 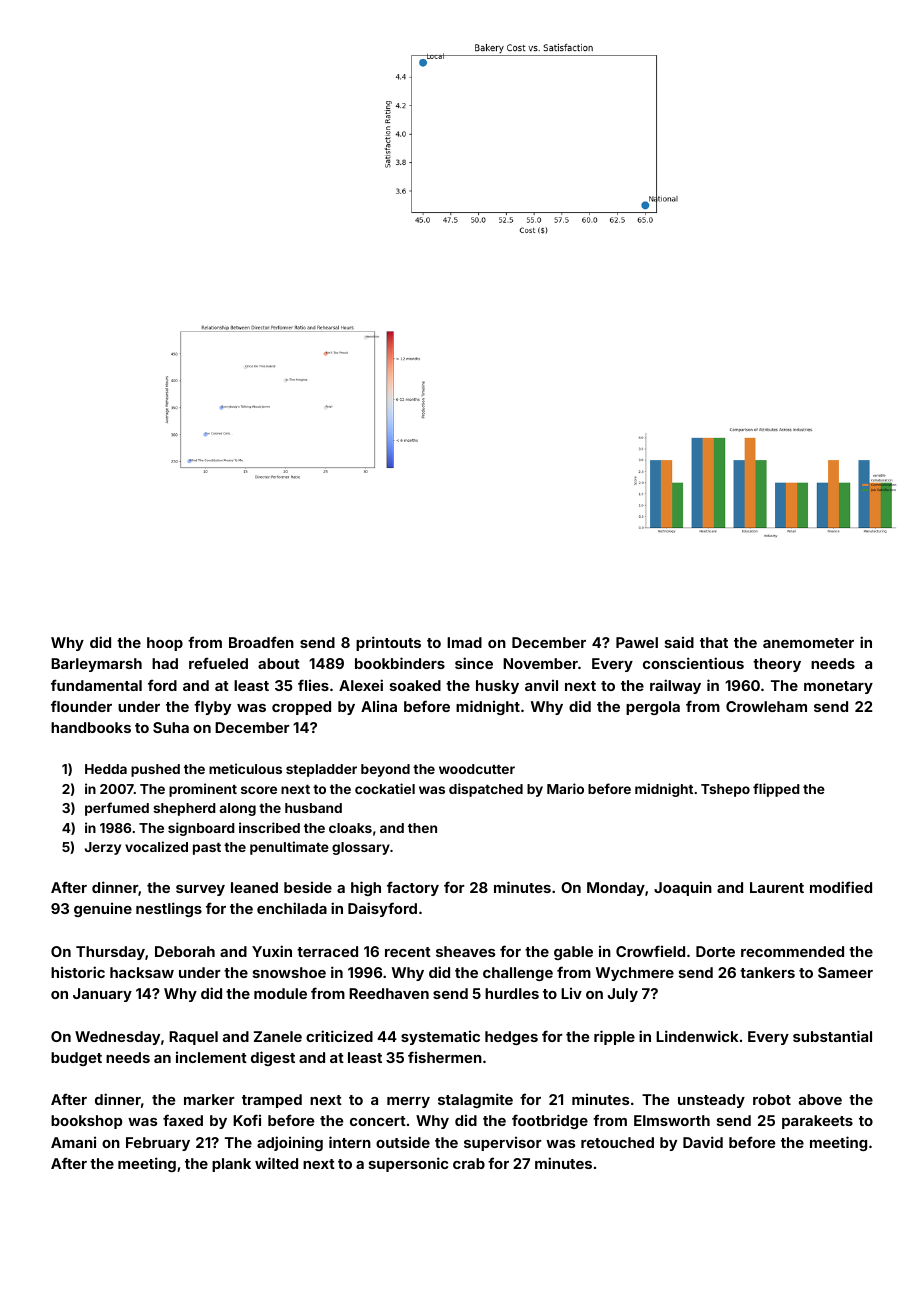 I want to click on intern, so click(x=350, y=1142).
